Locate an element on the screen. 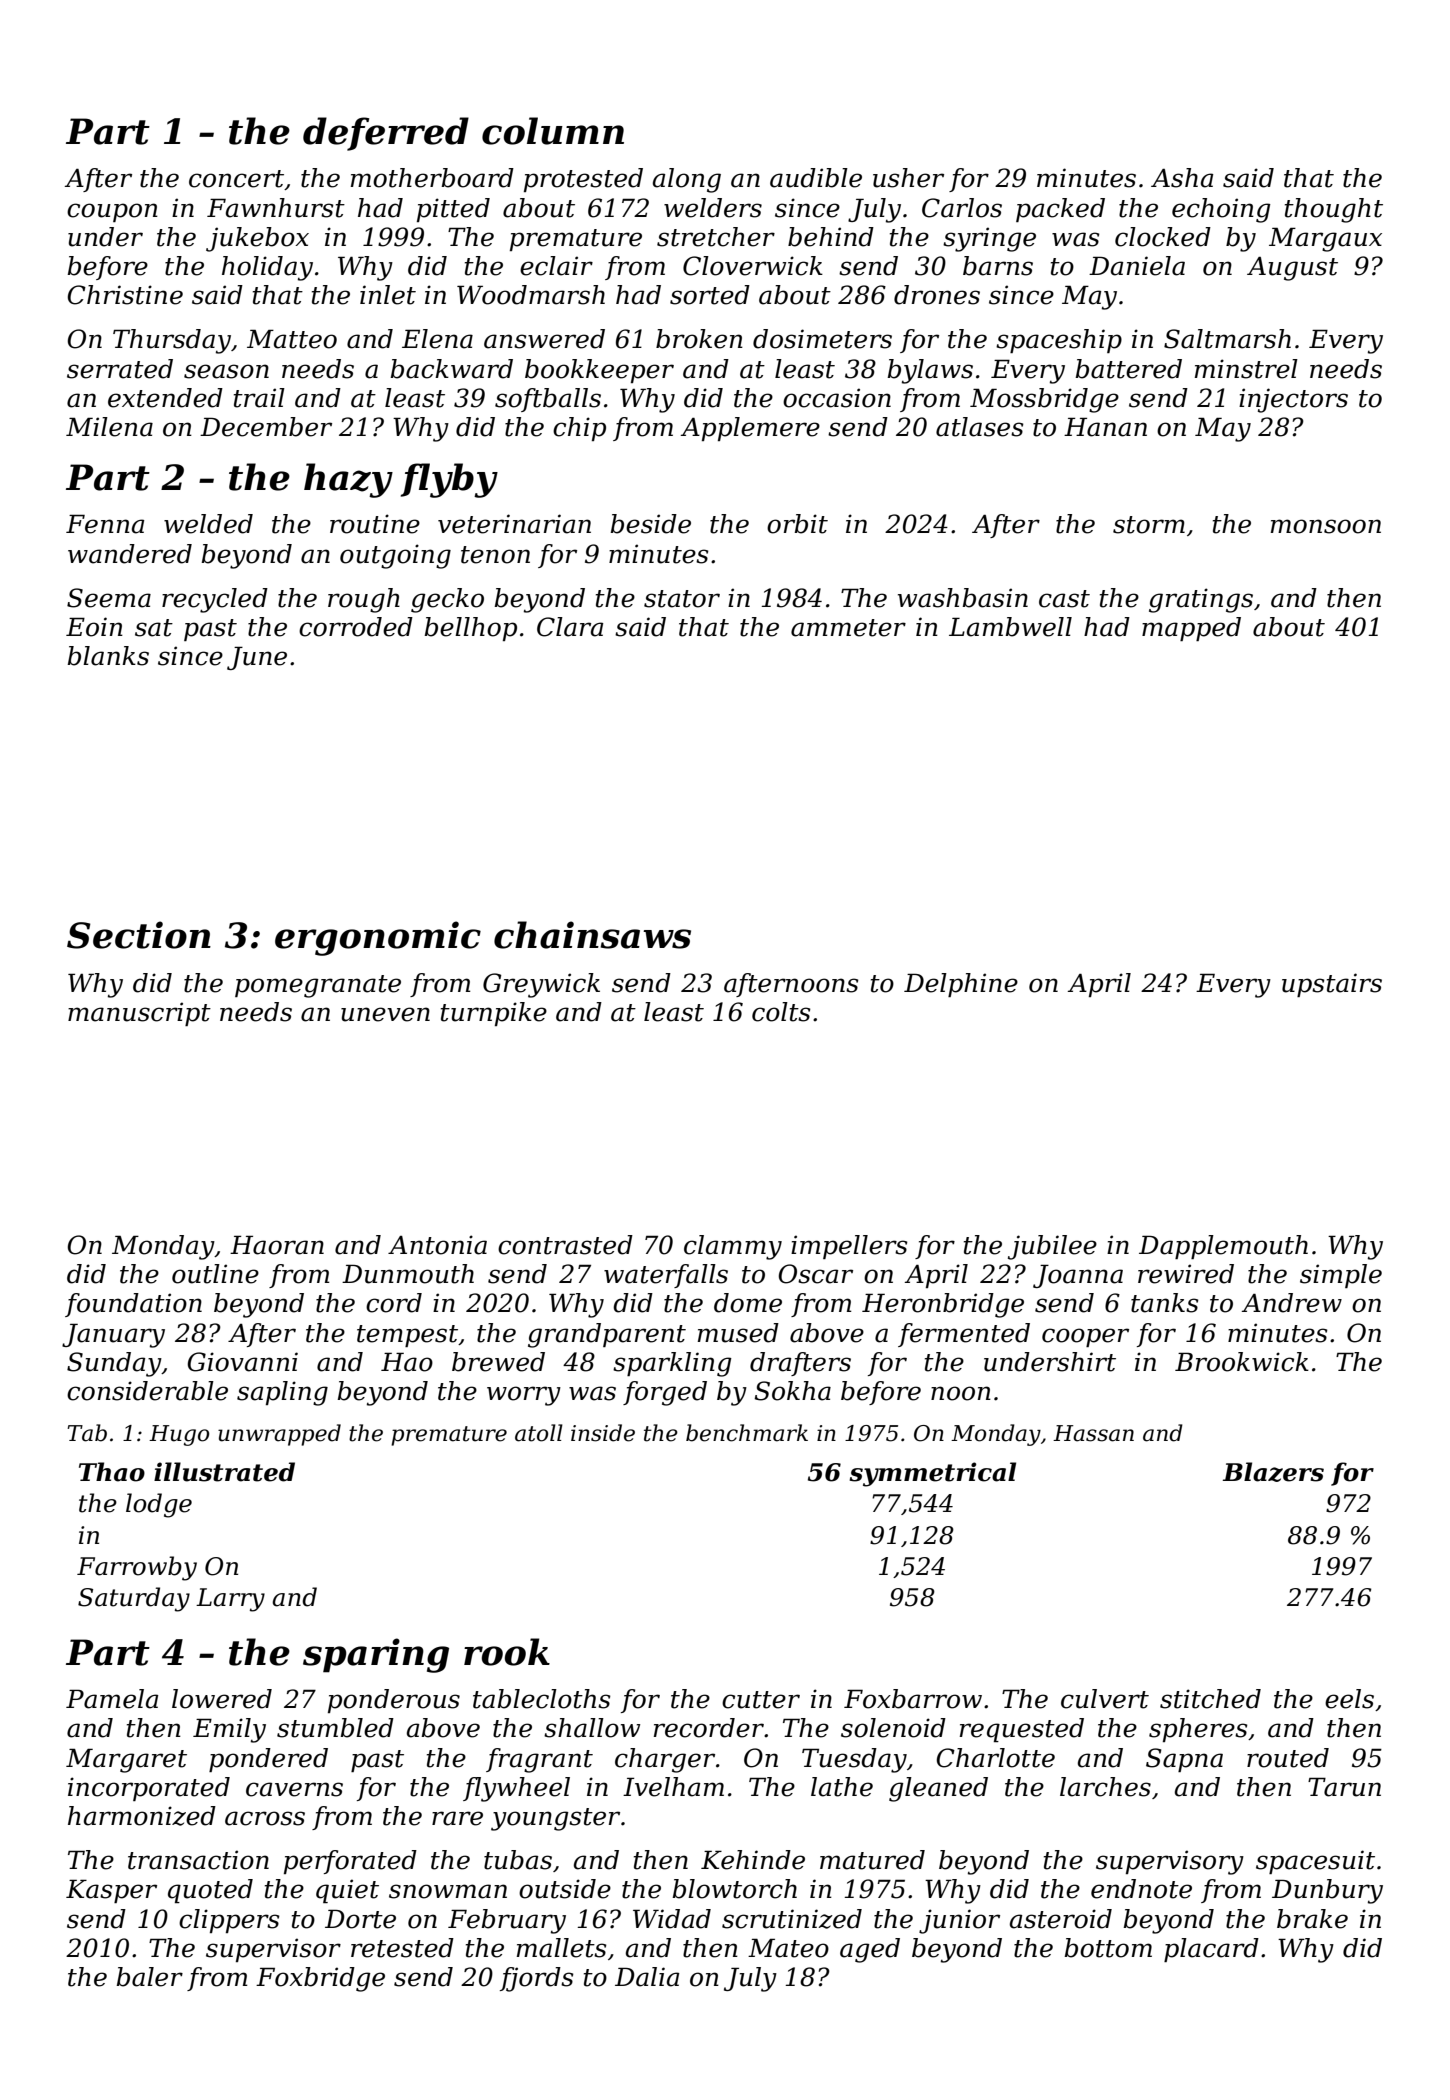 Image resolution: width=1450 pixels, height=2100 pixels. clippers is located at coordinates (229, 1921).
